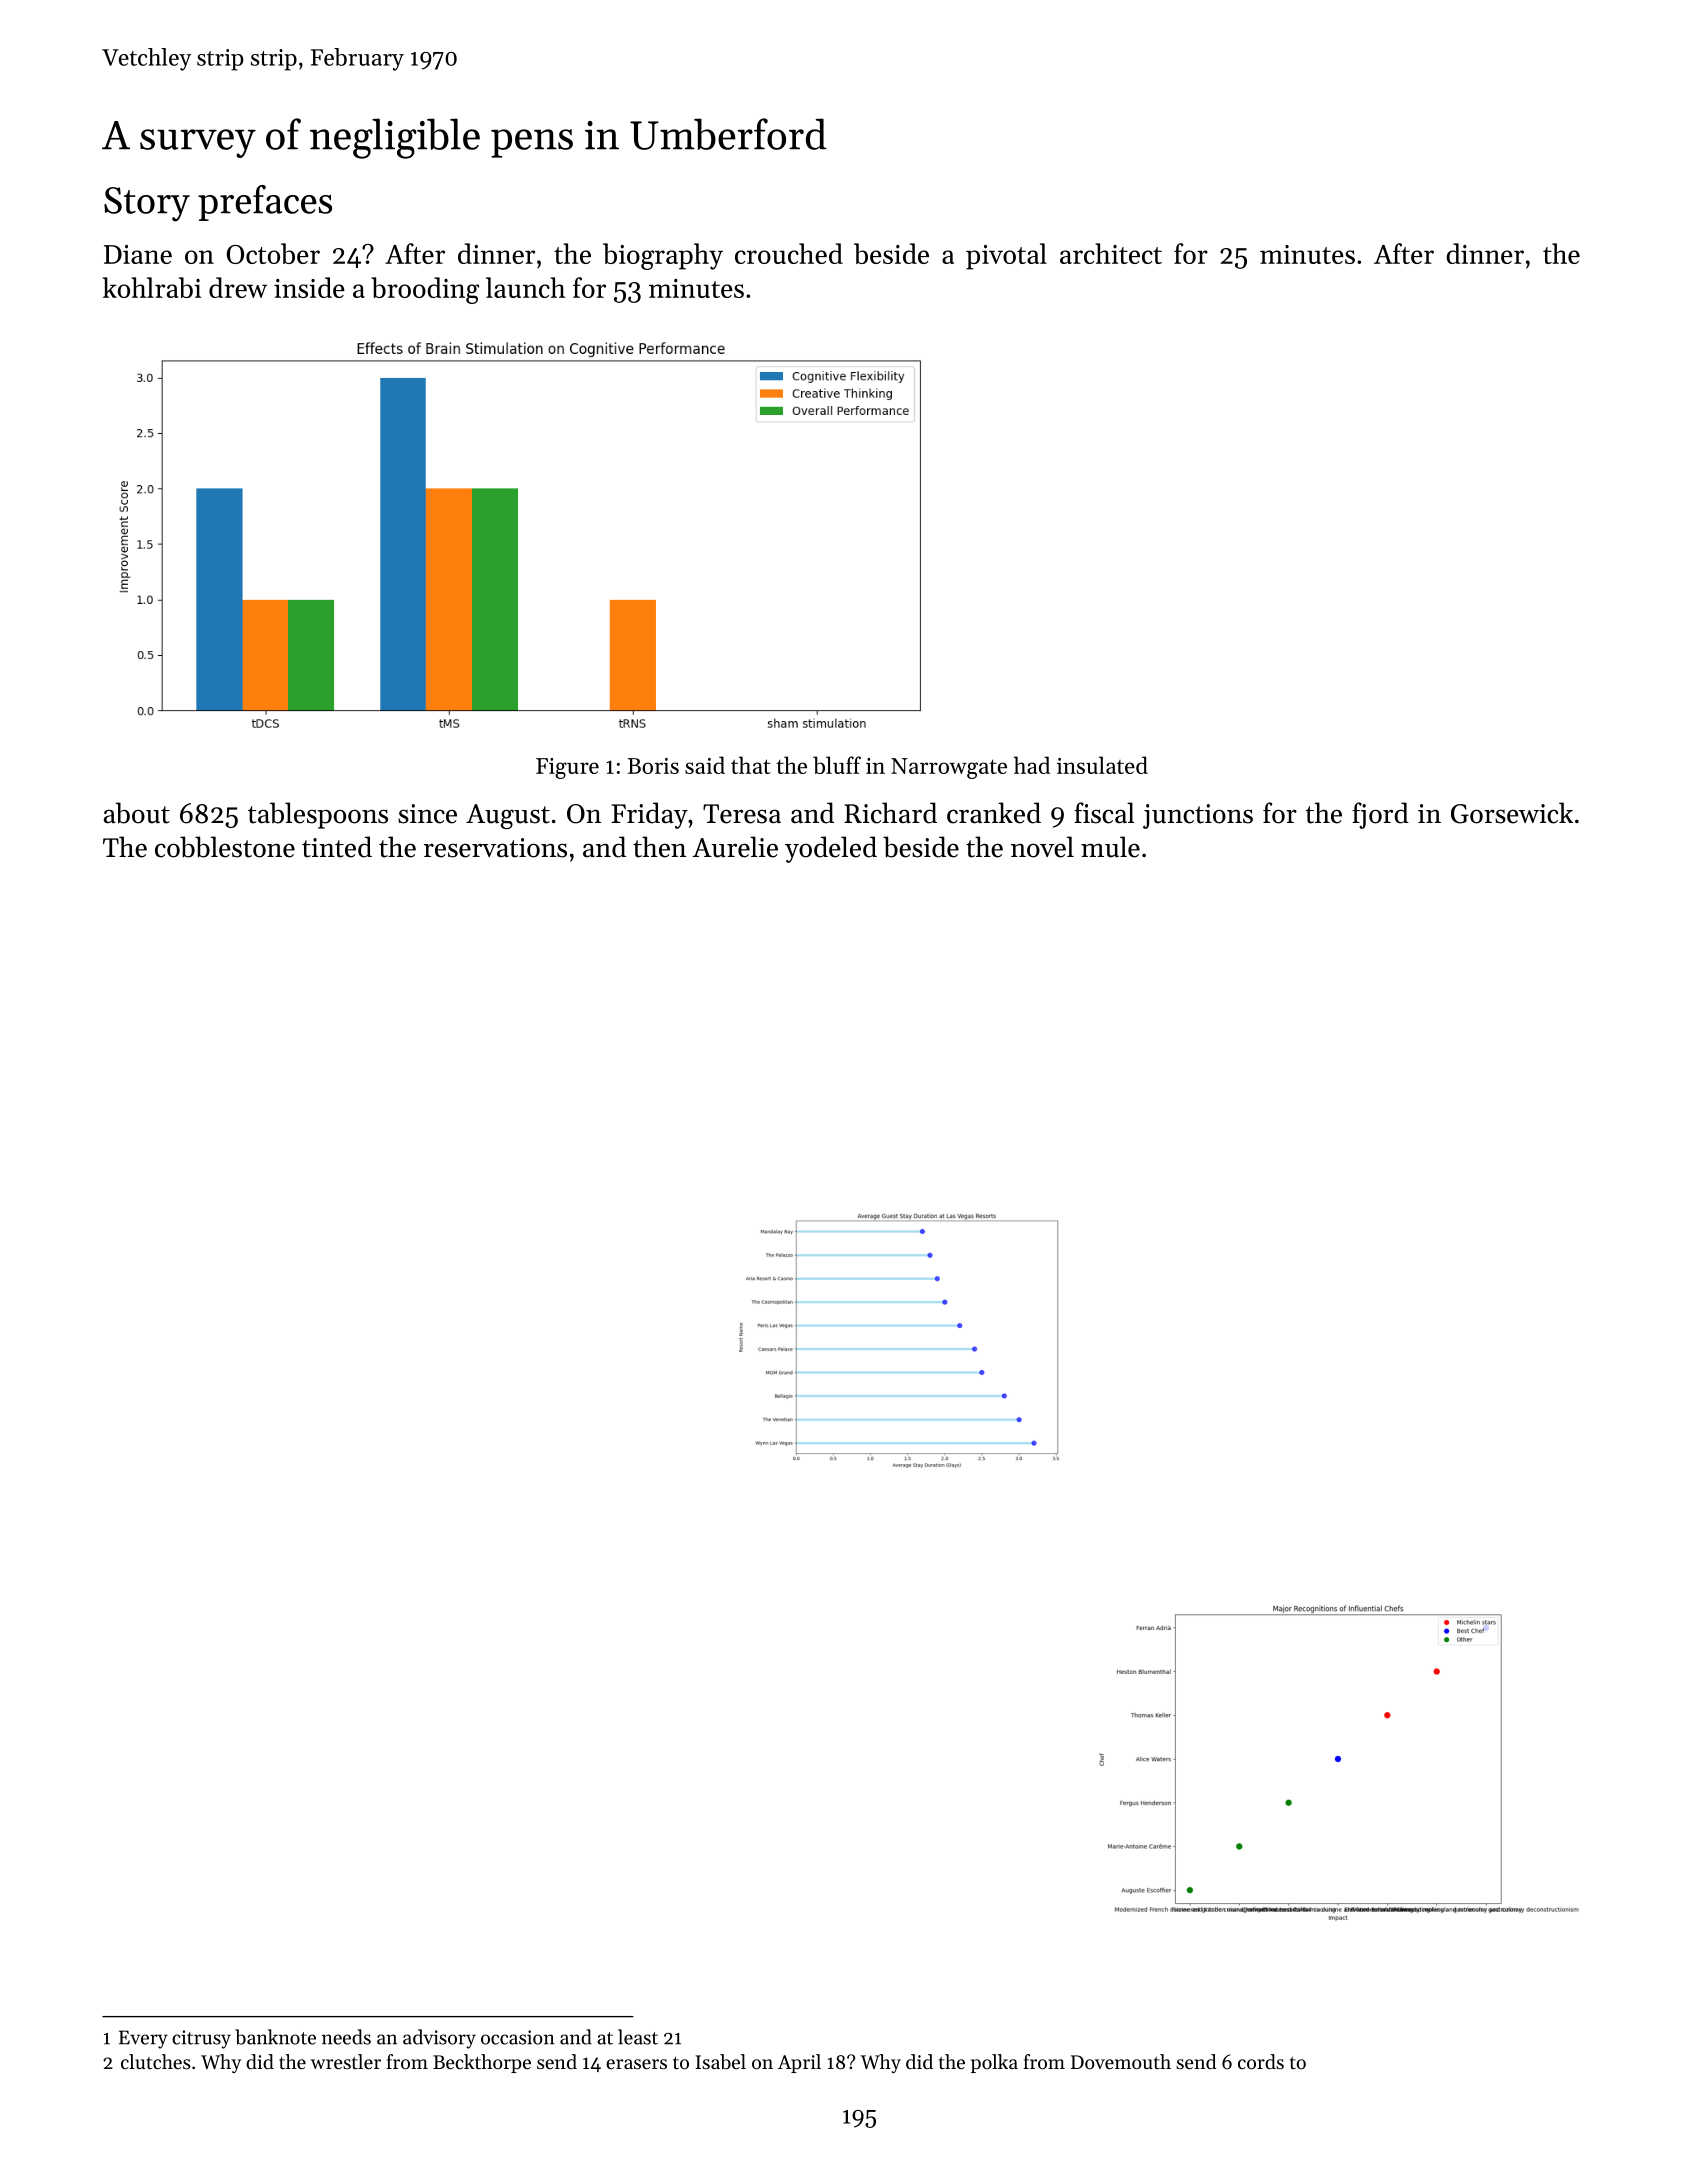 This screenshot has height=2178, width=1683. Describe the element at coordinates (518, 2037) in the screenshot. I see `occasion` at that location.
